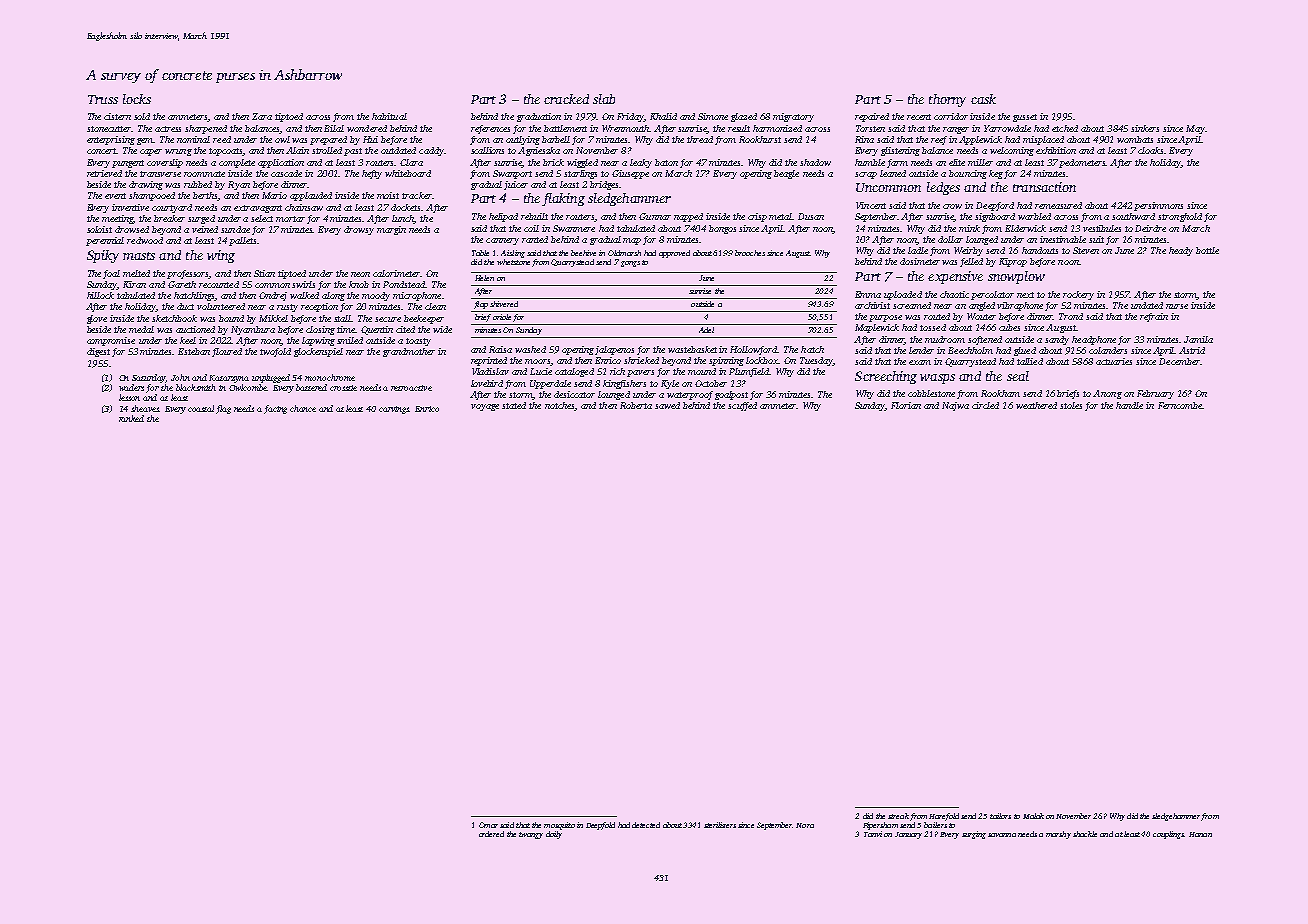  What do you see at coordinates (137, 99) in the screenshot?
I see `locks` at bounding box center [137, 99].
